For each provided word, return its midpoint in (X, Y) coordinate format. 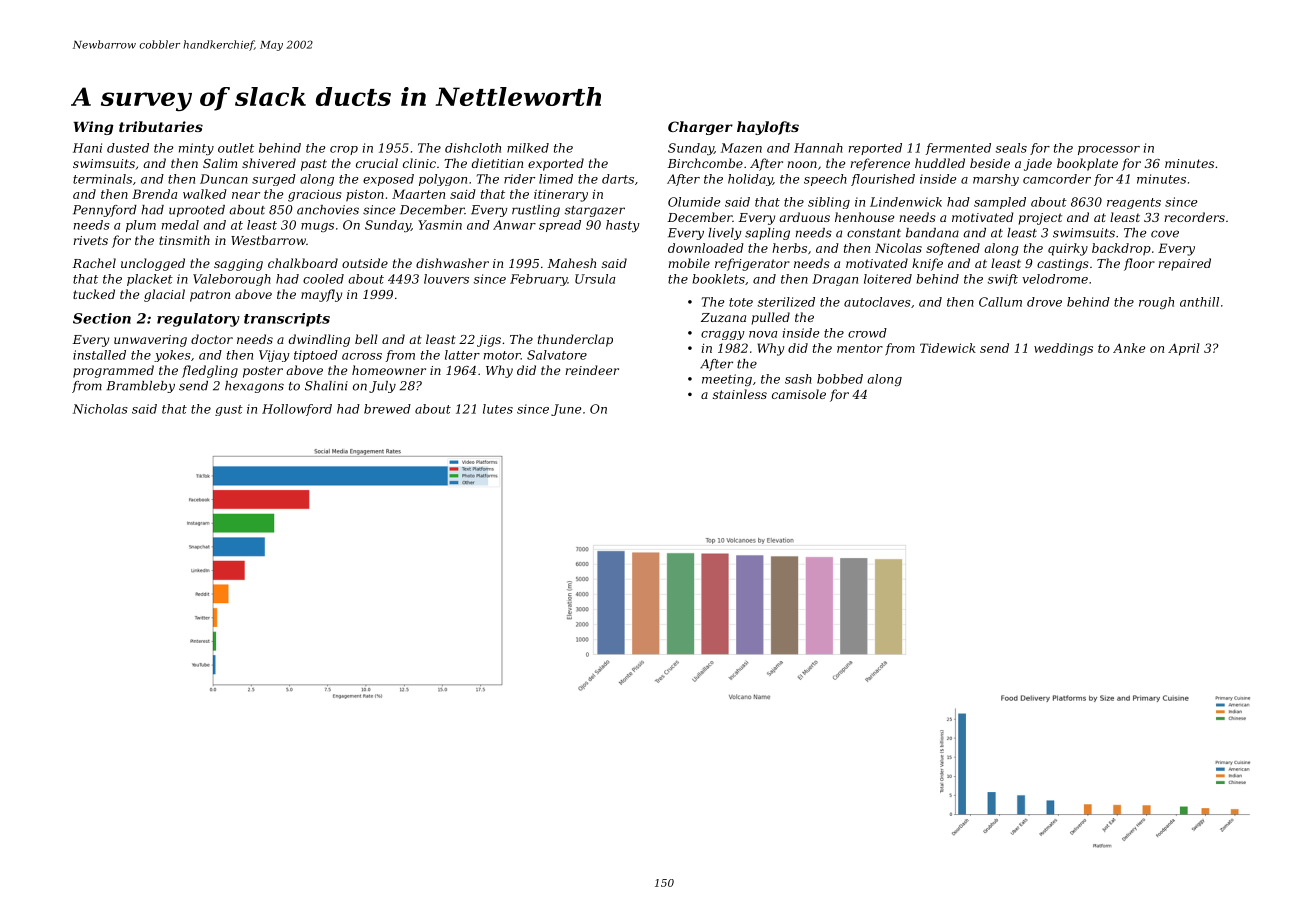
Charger (700, 128)
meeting (727, 380)
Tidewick (948, 348)
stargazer (594, 211)
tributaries (161, 126)
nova (763, 334)
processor (1109, 150)
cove (1165, 234)
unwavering (150, 341)
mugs (317, 227)
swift (1003, 280)
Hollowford (297, 410)
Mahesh (572, 263)
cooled (323, 279)
